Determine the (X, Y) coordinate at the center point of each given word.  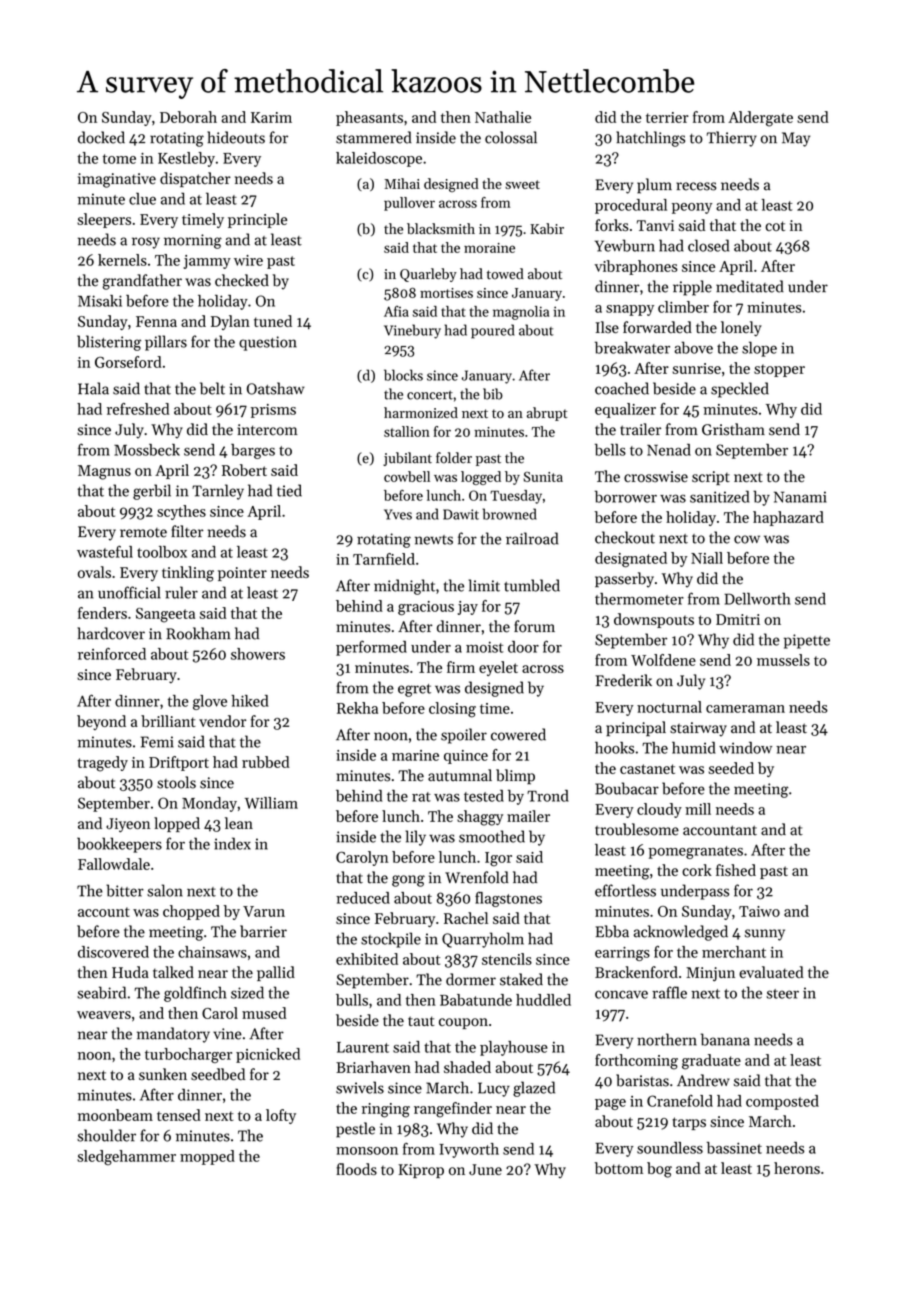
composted (782, 1102)
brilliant (168, 721)
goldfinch (195, 994)
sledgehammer (126, 1157)
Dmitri (738, 619)
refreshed (138, 409)
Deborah (188, 117)
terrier (667, 117)
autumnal (460, 775)
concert (430, 395)
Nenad (669, 450)
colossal (511, 137)
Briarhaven (373, 1067)
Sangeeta (165, 615)
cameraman (745, 709)
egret (414, 690)
